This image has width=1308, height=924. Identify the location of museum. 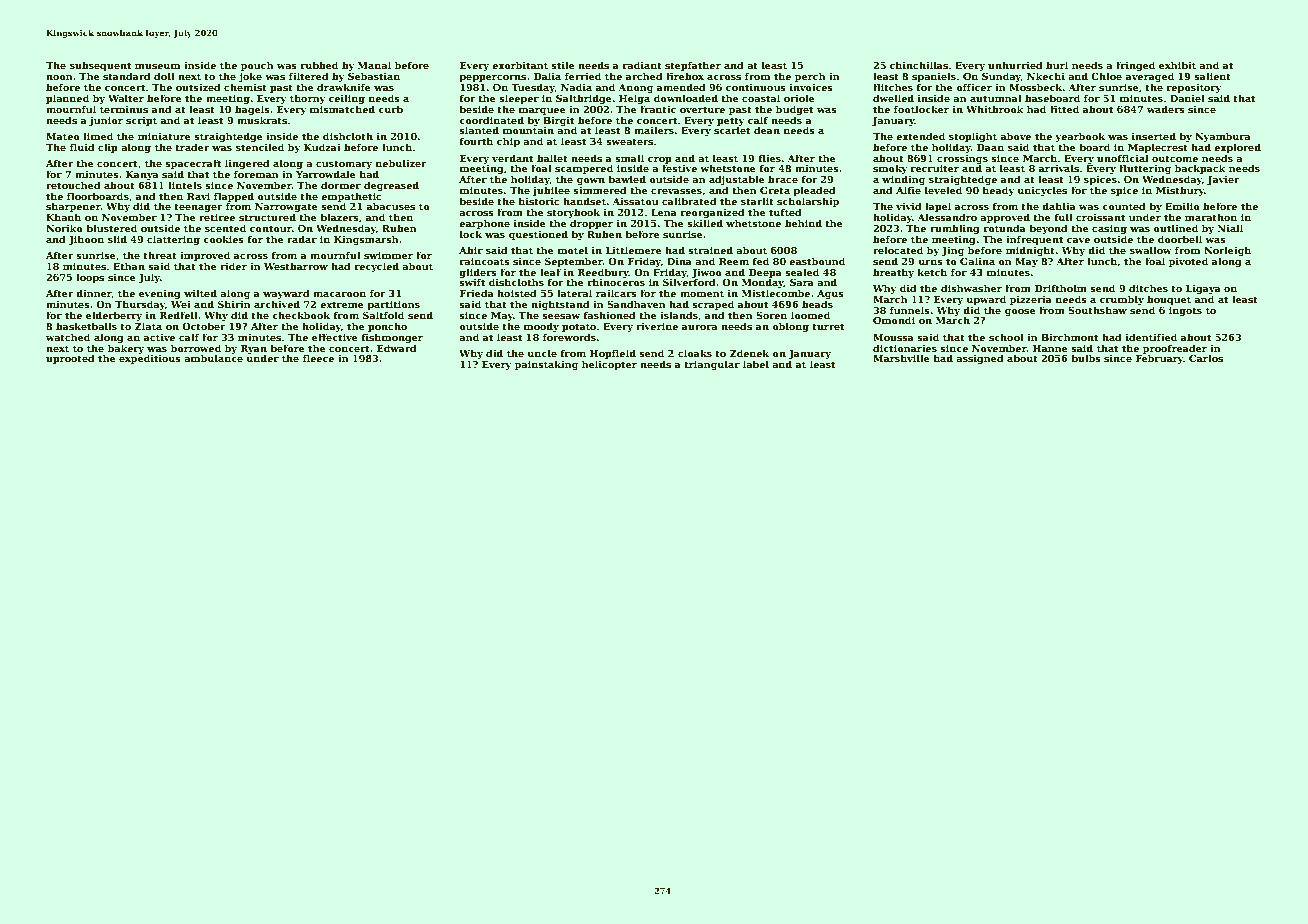
(157, 66).
